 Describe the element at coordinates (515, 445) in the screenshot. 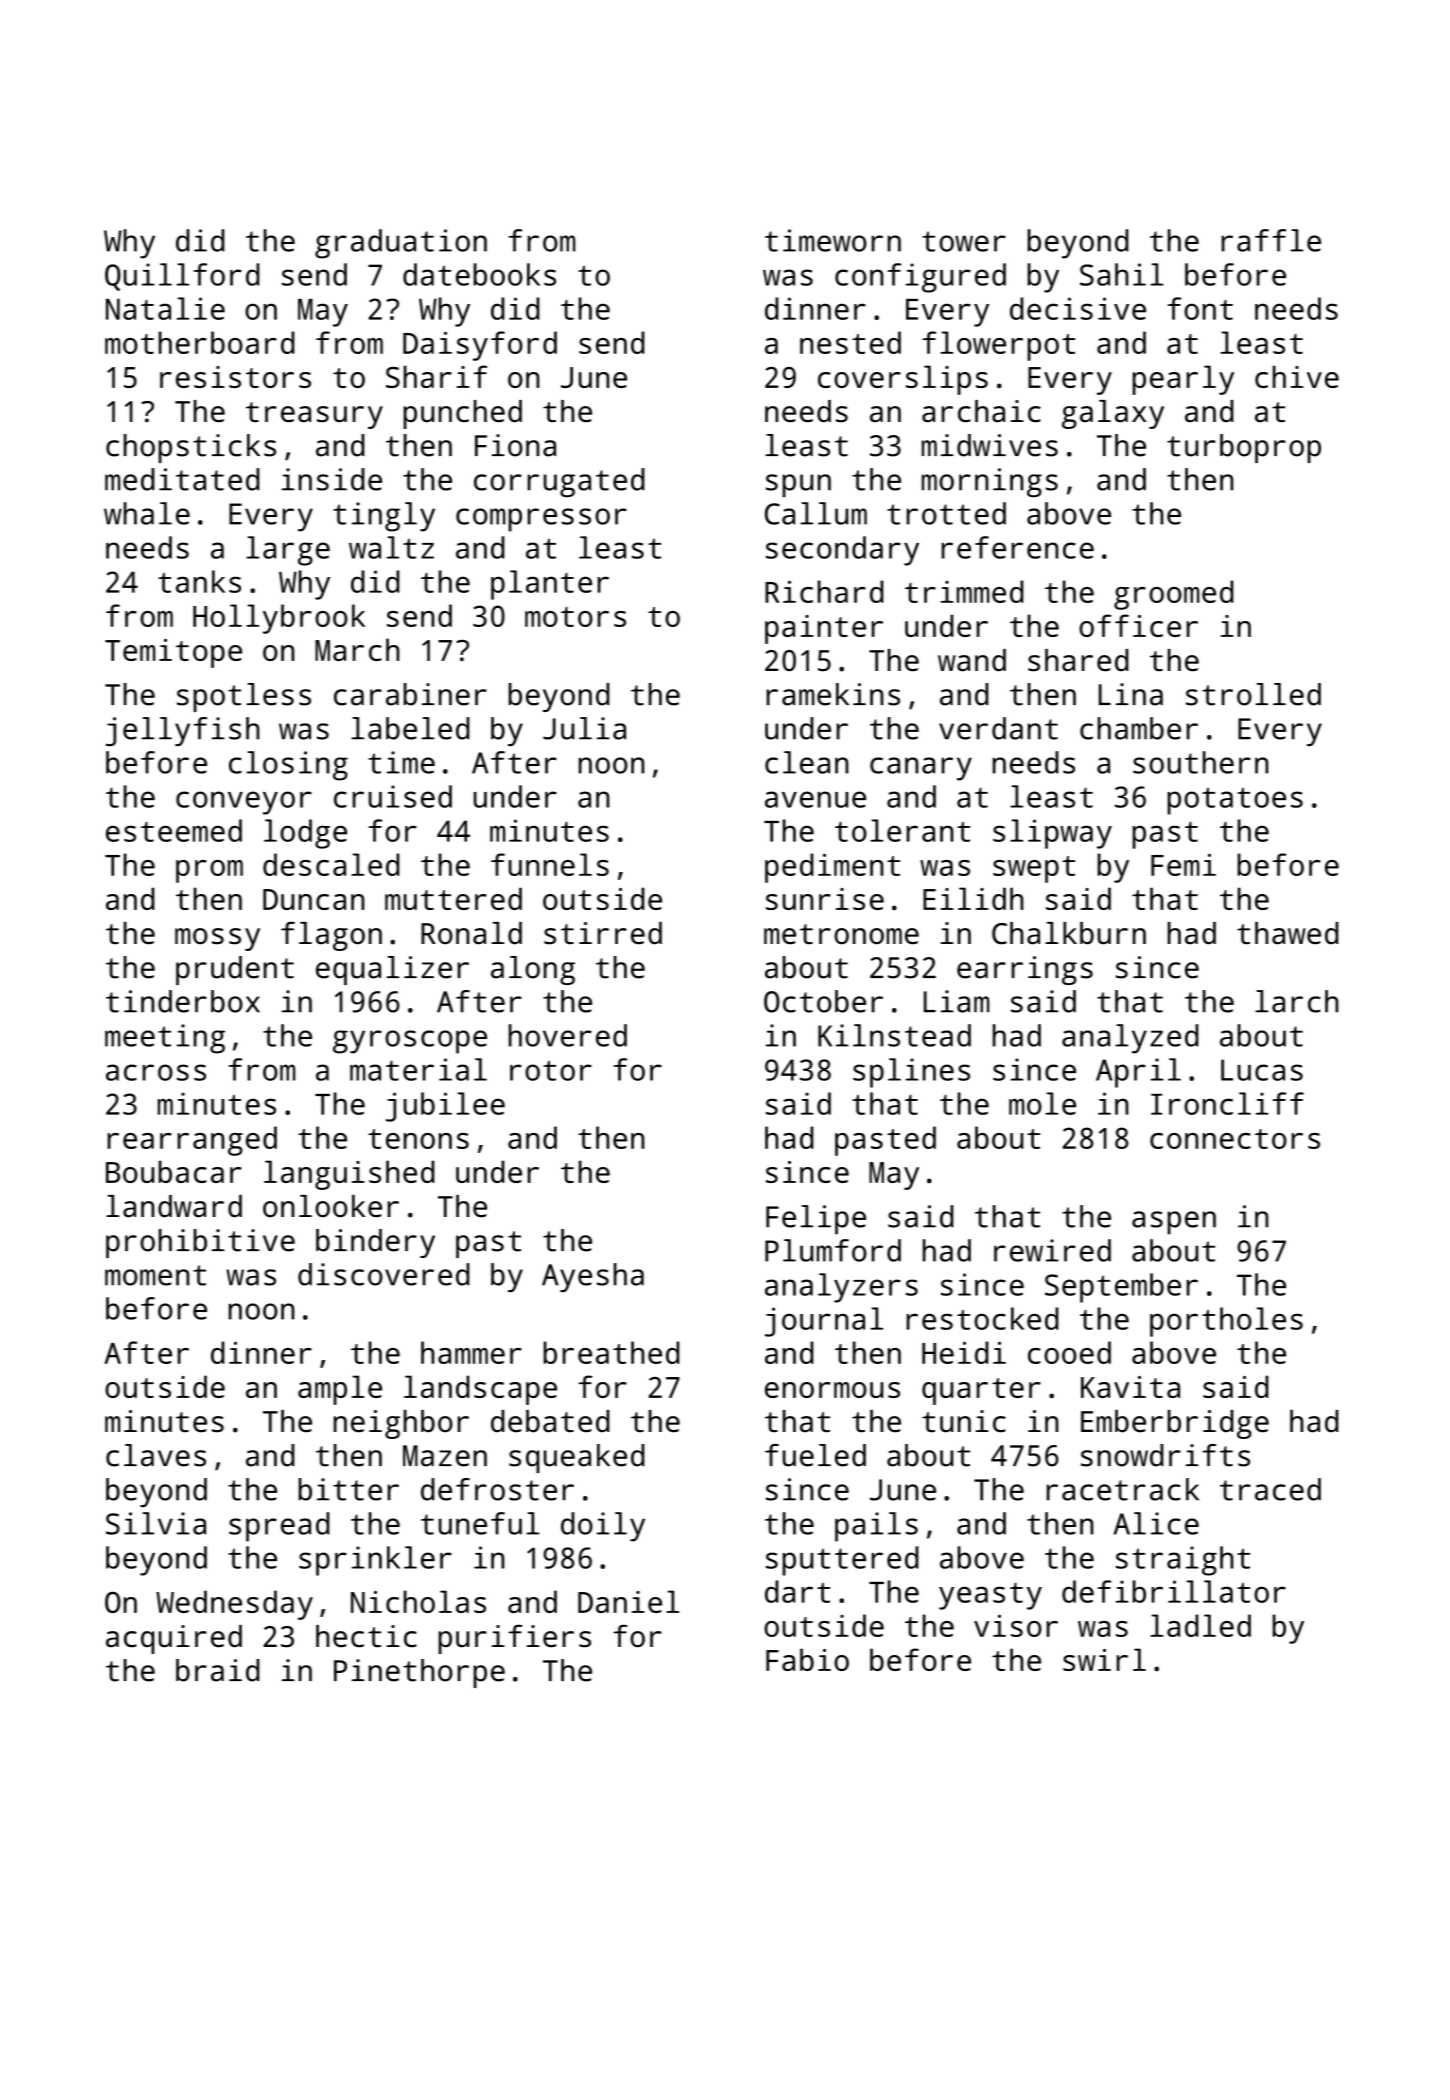

I see `Fiona` at that location.
